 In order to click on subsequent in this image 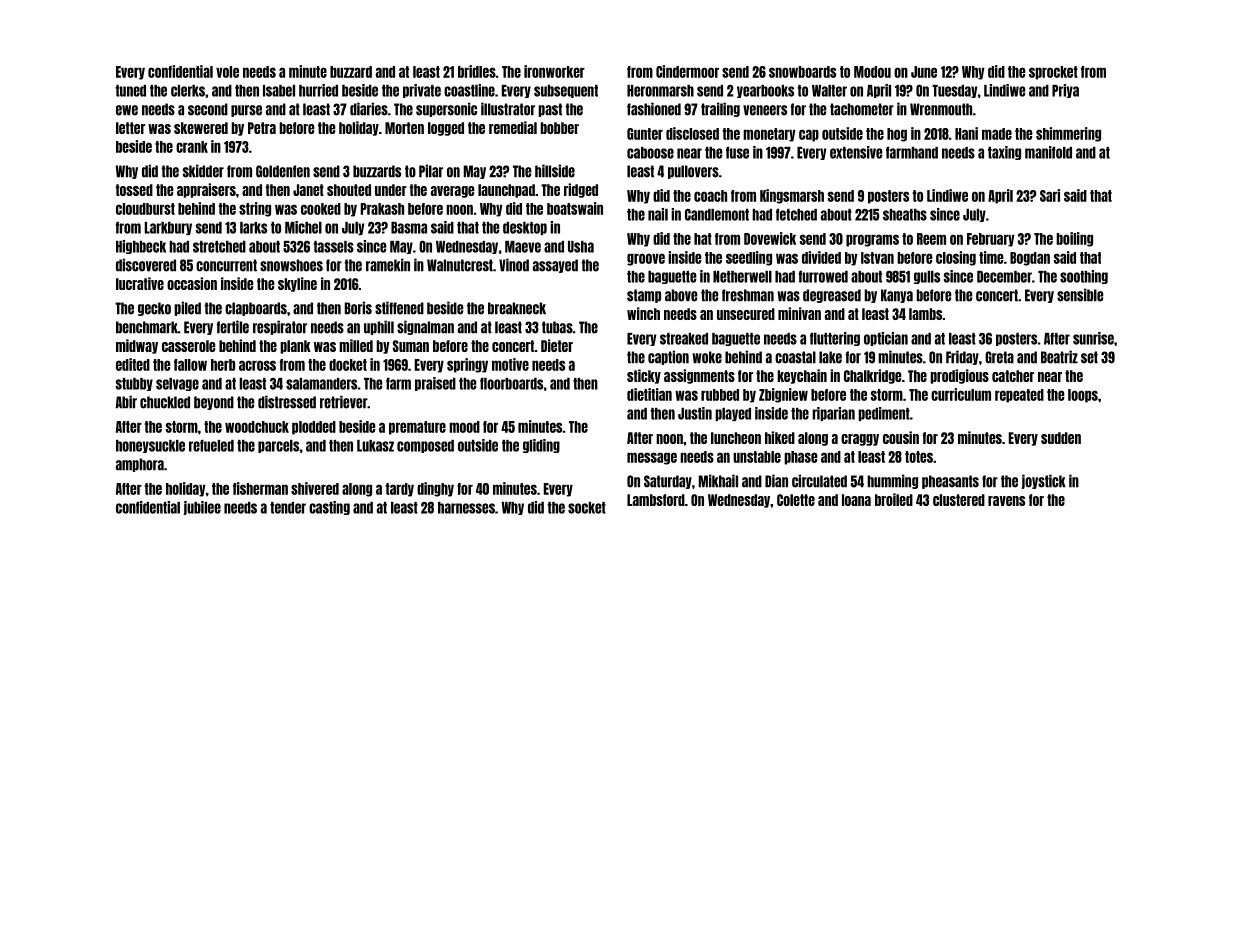, I will do `click(566, 91)`.
